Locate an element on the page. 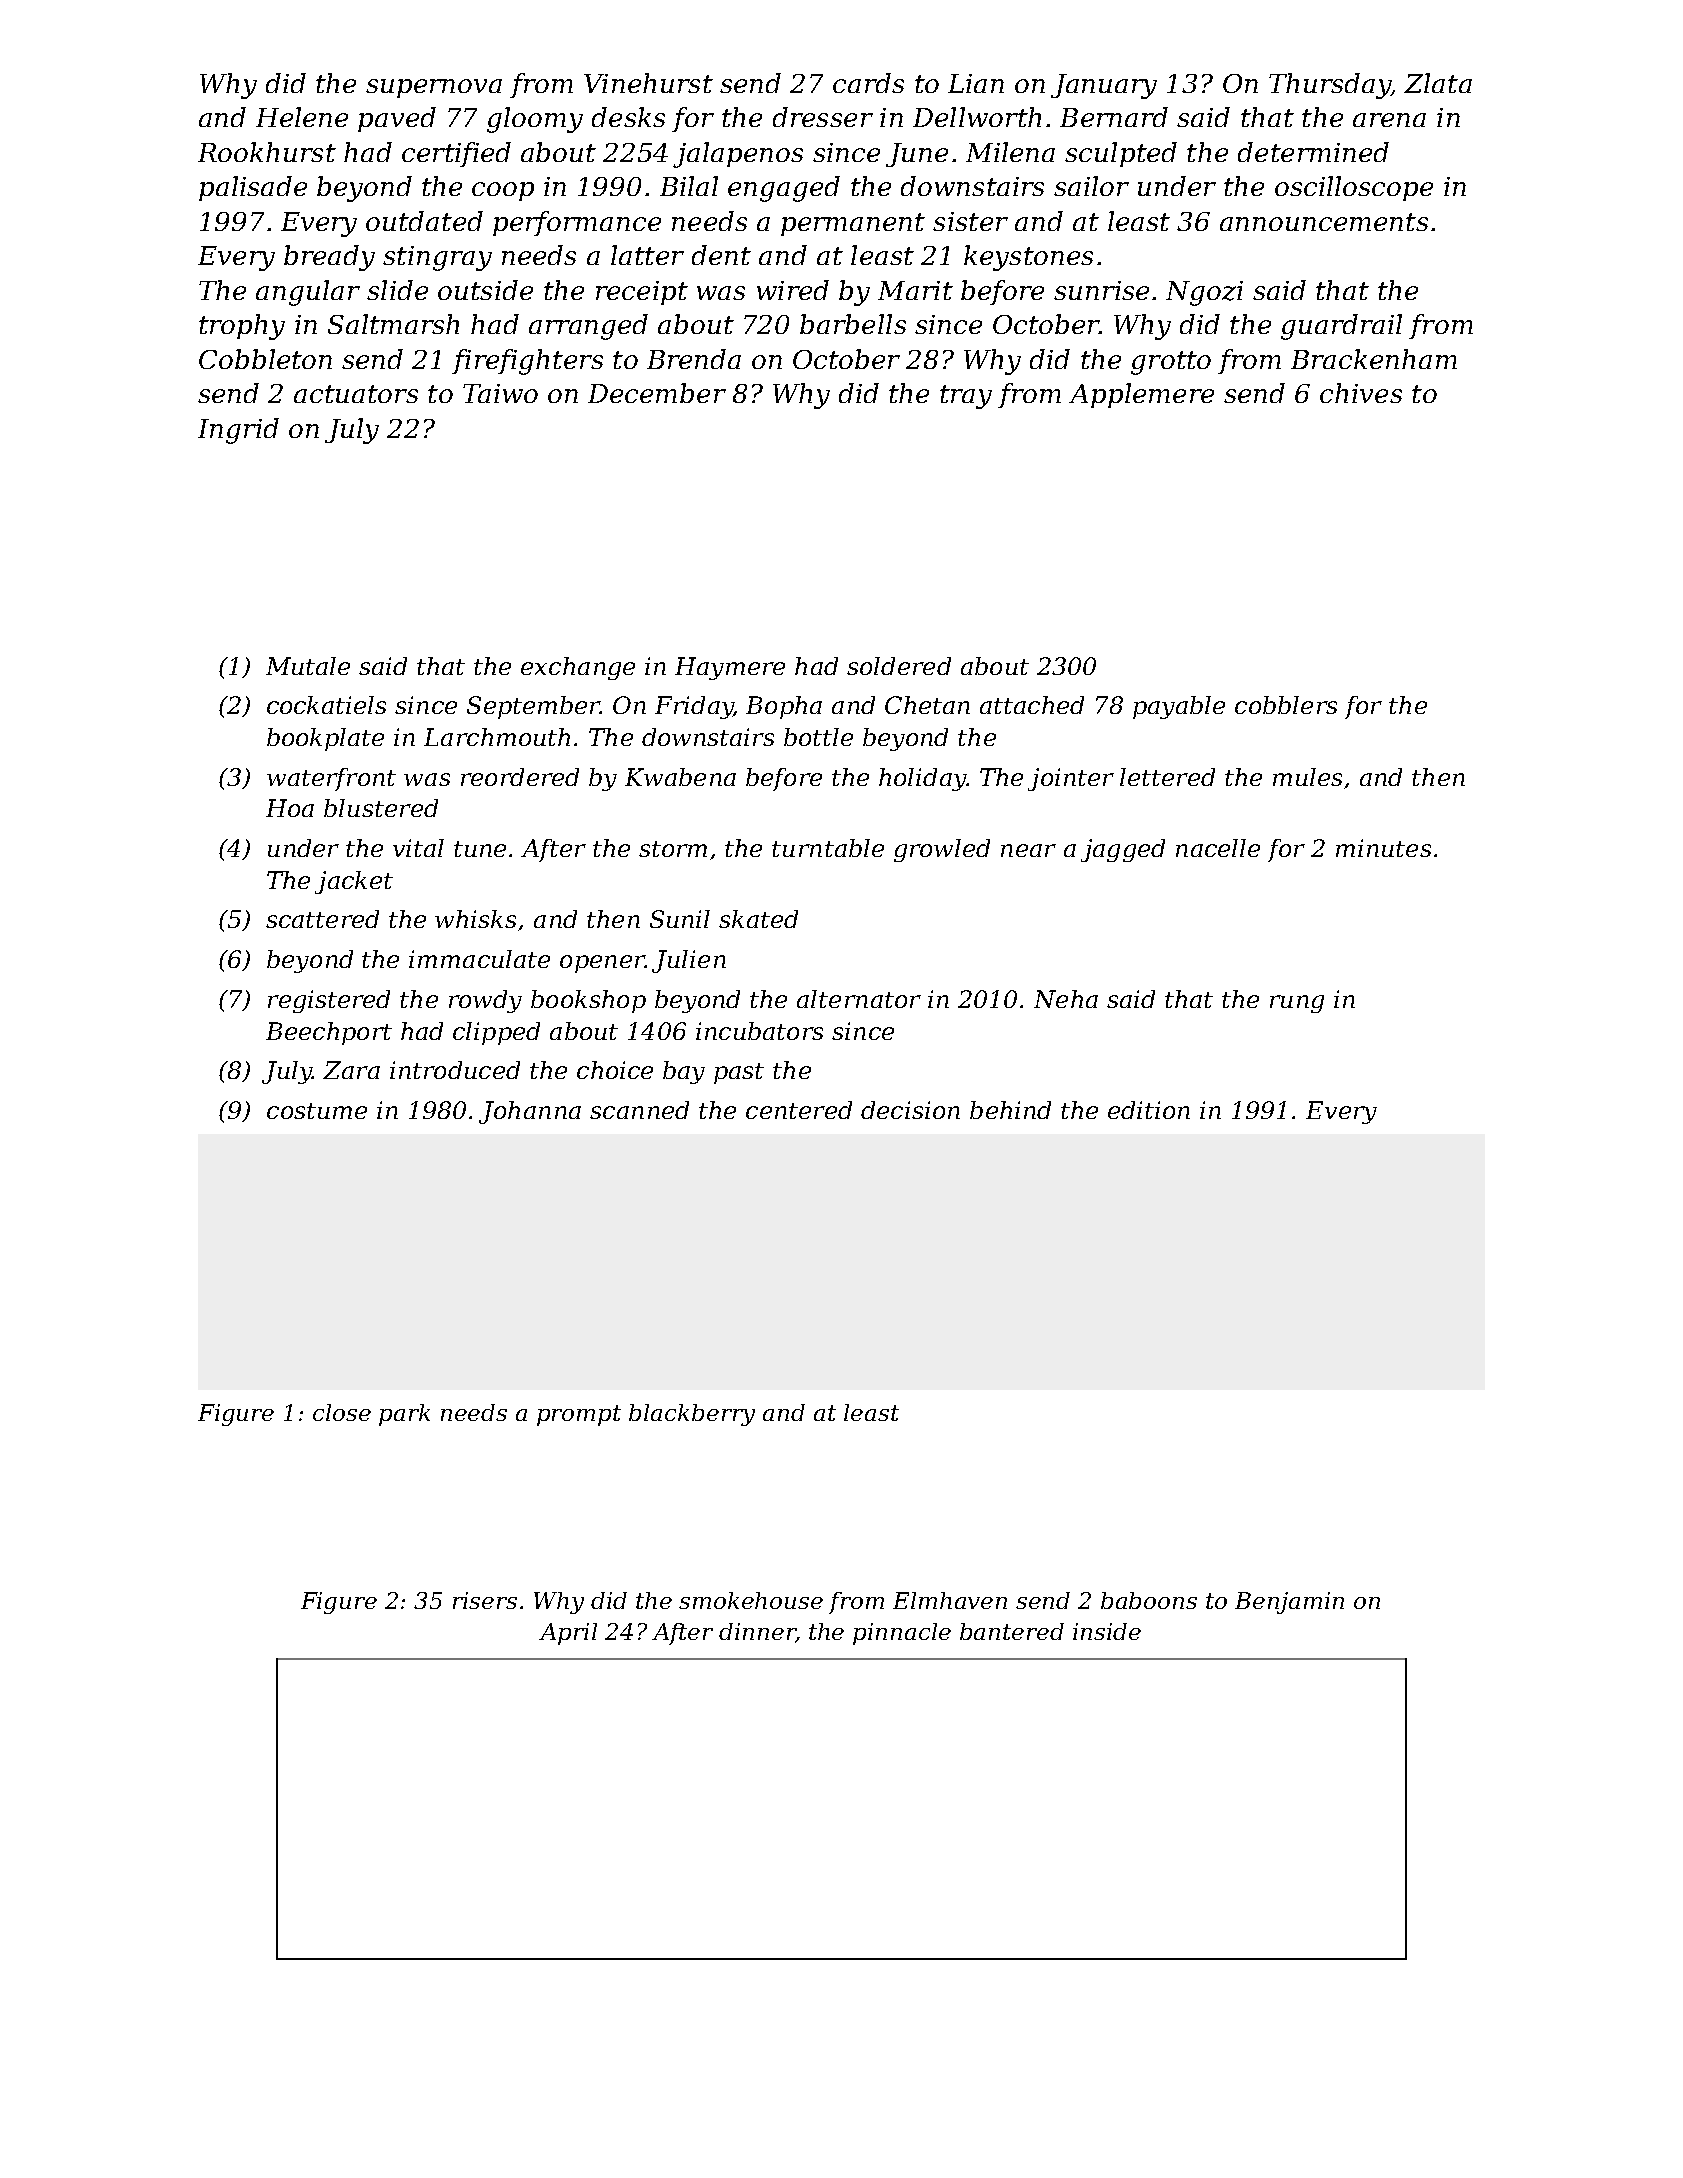 This document has height=2178, width=1683. Hoa is located at coordinates (290, 808).
